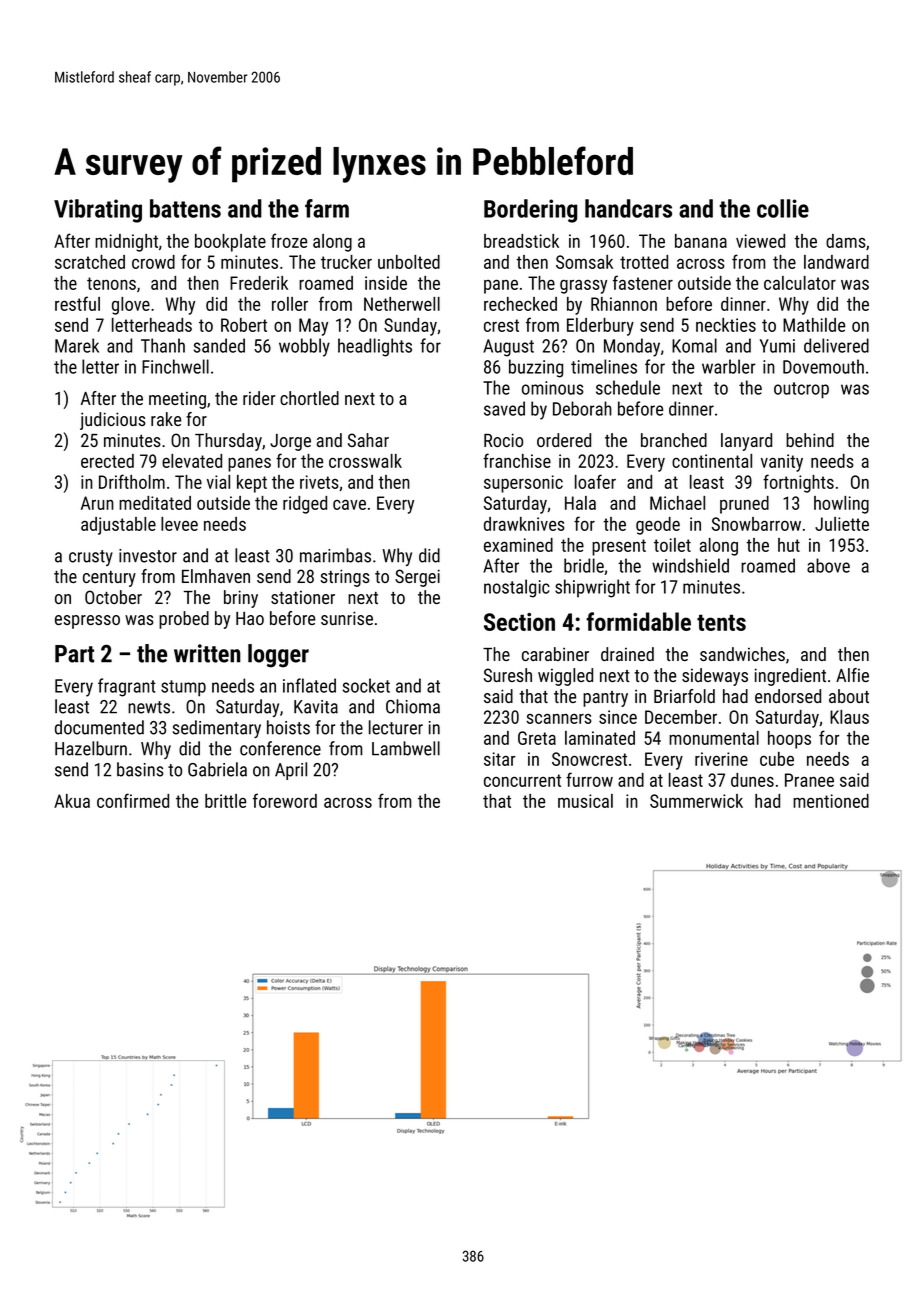 Image resolution: width=924 pixels, height=1314 pixels. What do you see at coordinates (584, 262) in the screenshot?
I see `Somsak` at bounding box center [584, 262].
